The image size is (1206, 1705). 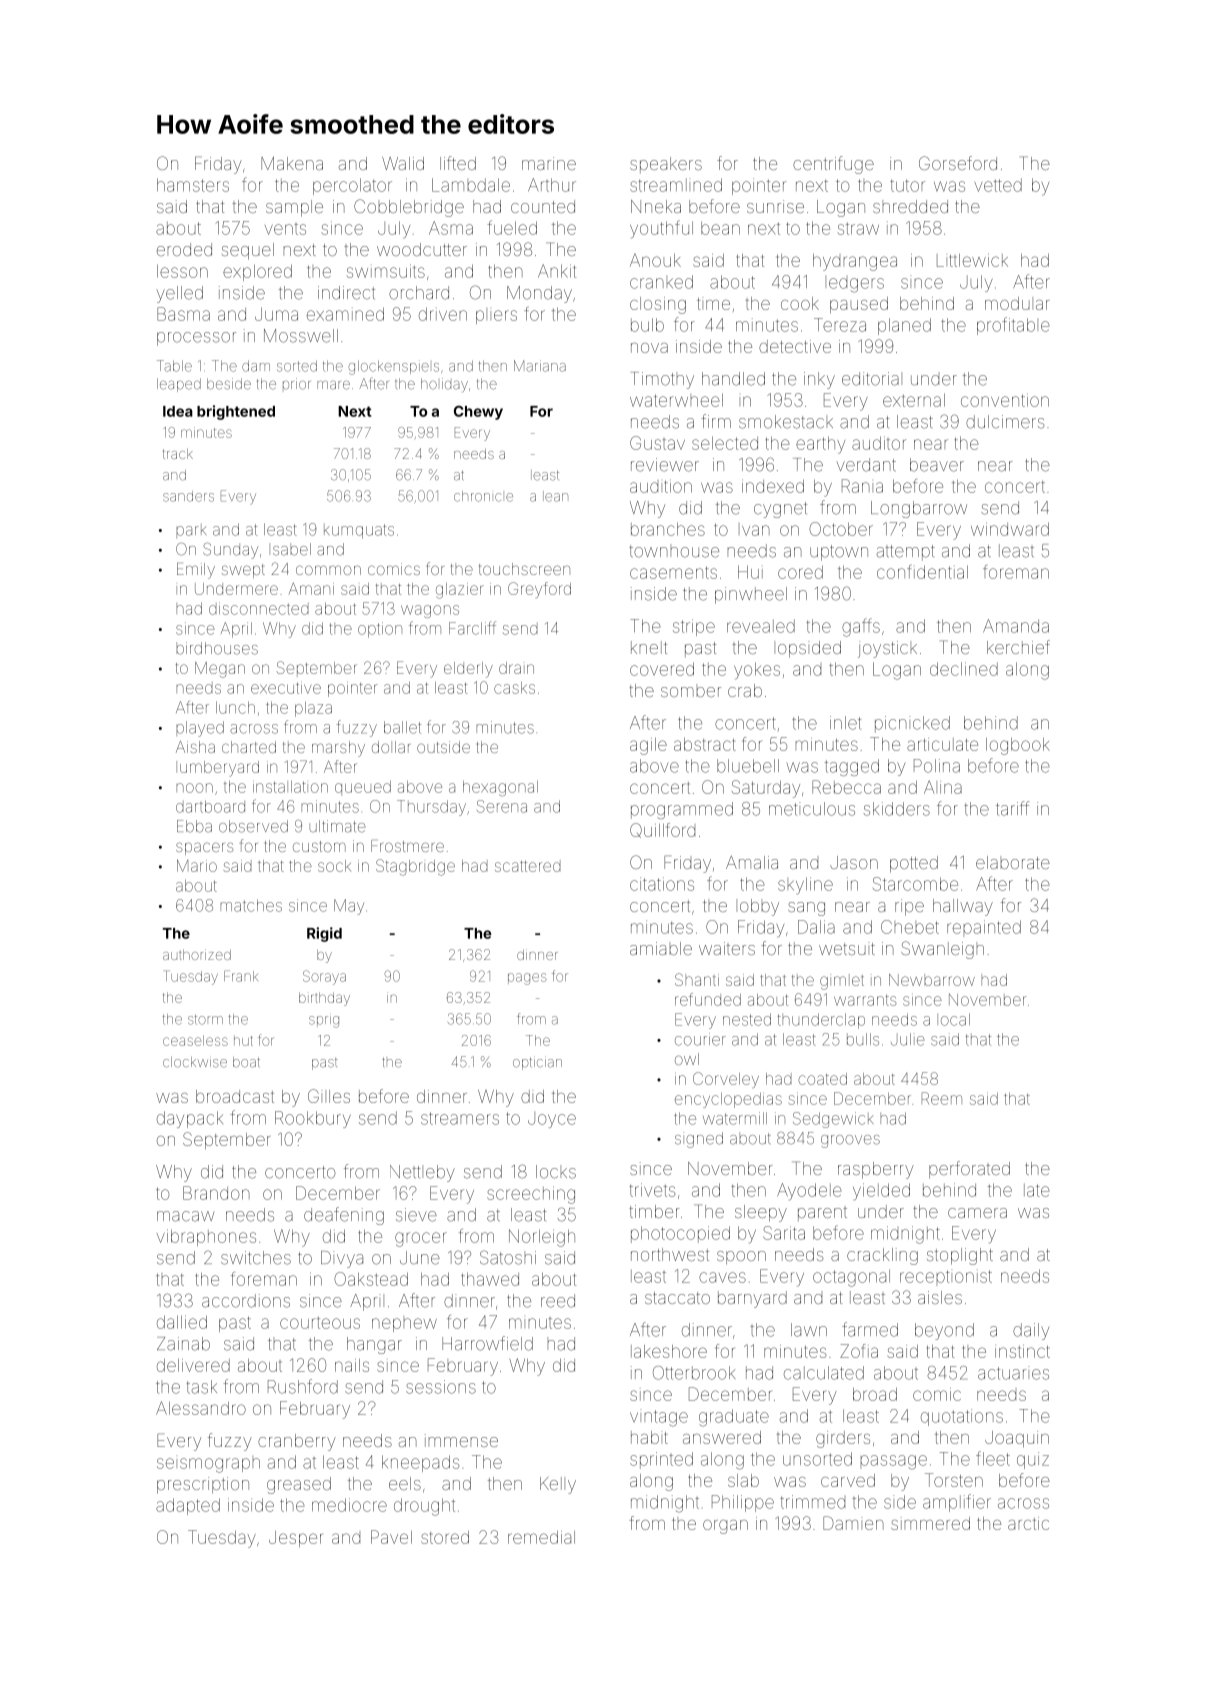 What do you see at coordinates (196, 571) in the screenshot?
I see `Emily` at bounding box center [196, 571].
